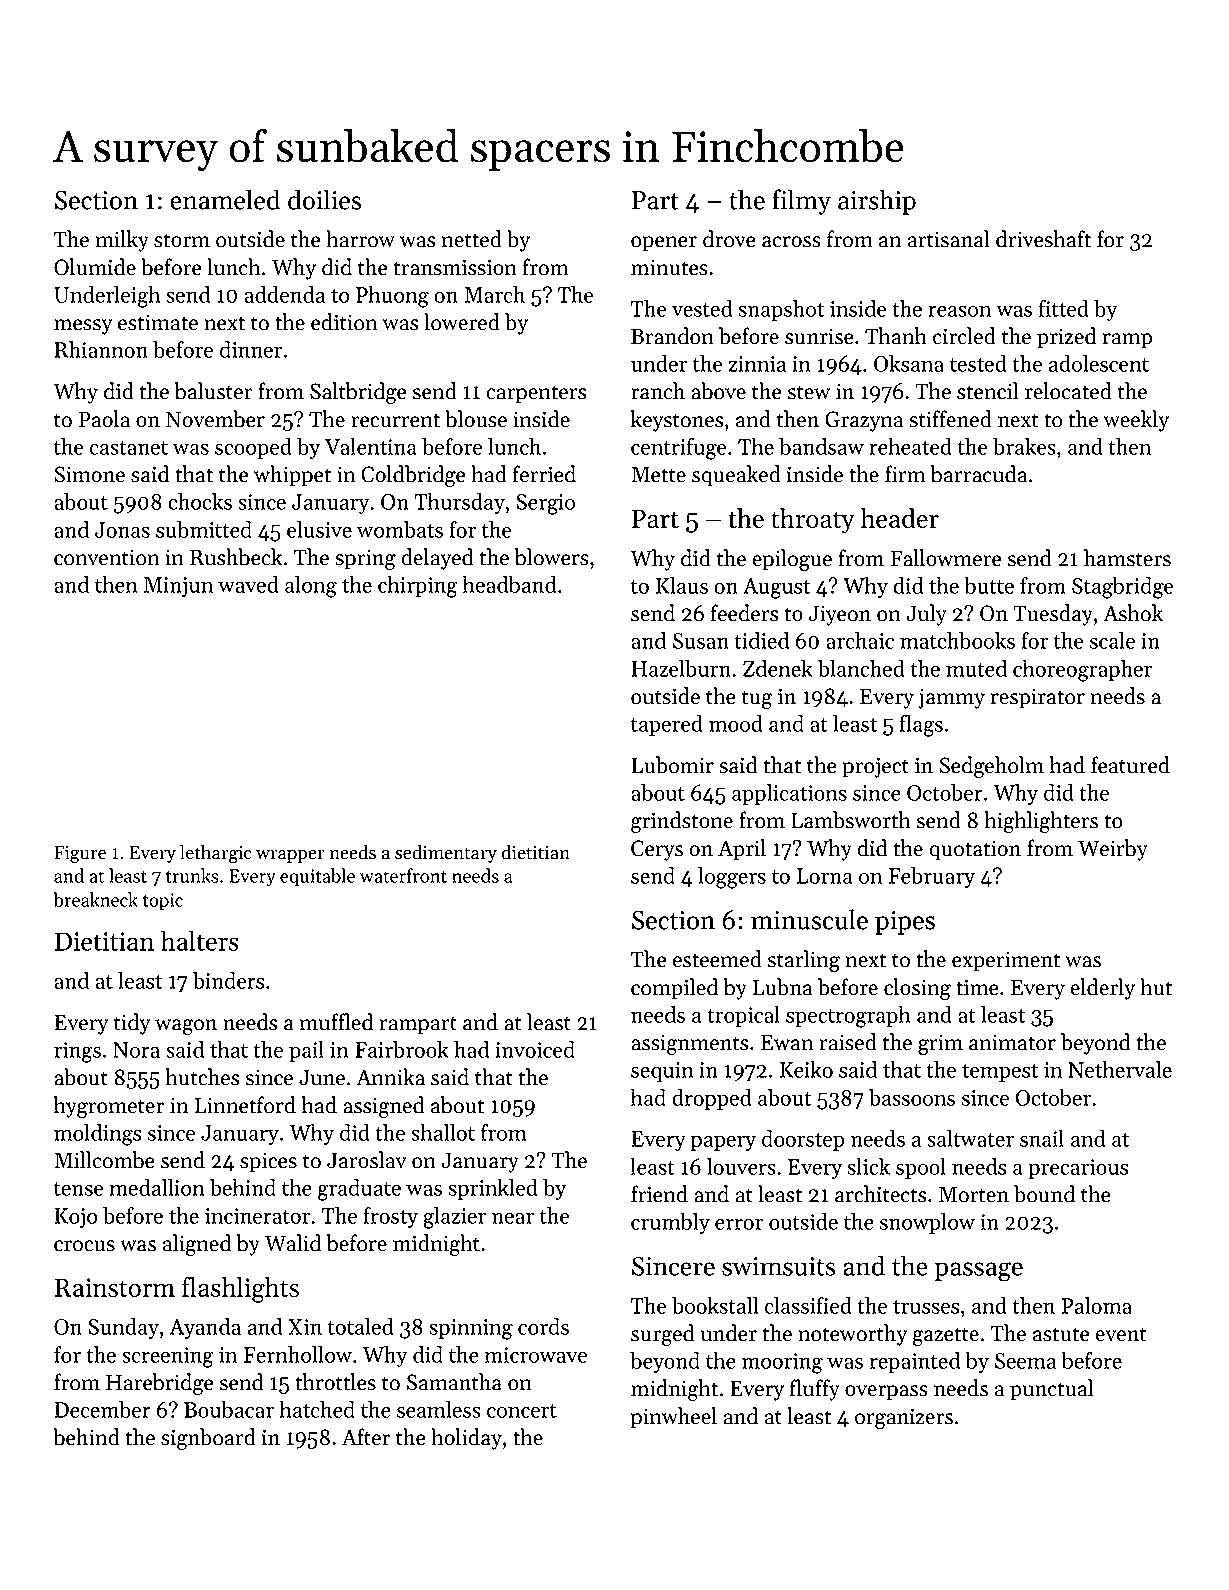 The width and height of the screenshot is (1229, 1590). Describe the element at coordinates (240, 1290) in the screenshot. I see `flashlights` at that location.
